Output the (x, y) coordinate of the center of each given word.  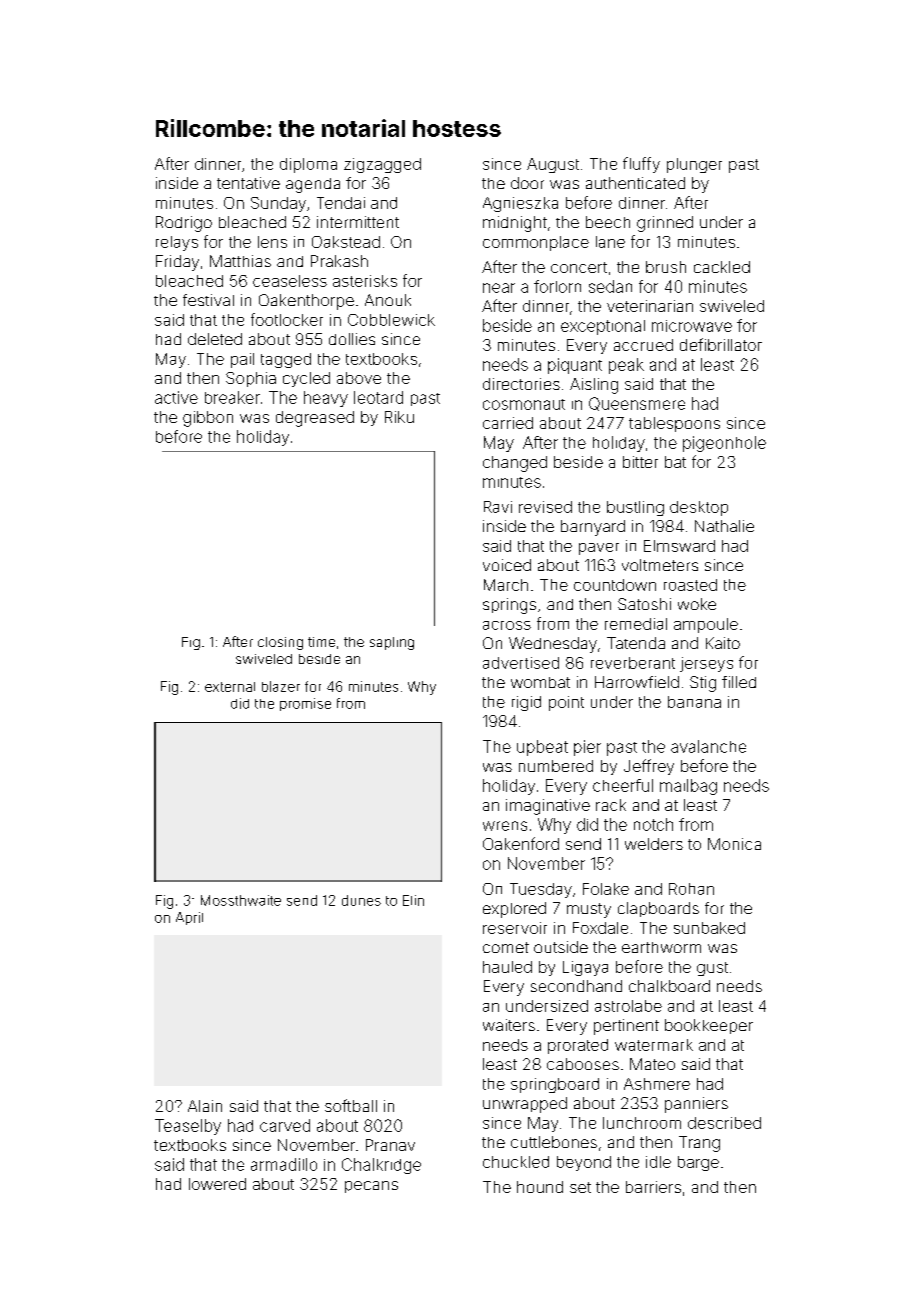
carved (285, 1125)
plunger (694, 165)
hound (540, 1187)
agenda (313, 185)
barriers (653, 1187)
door (527, 183)
